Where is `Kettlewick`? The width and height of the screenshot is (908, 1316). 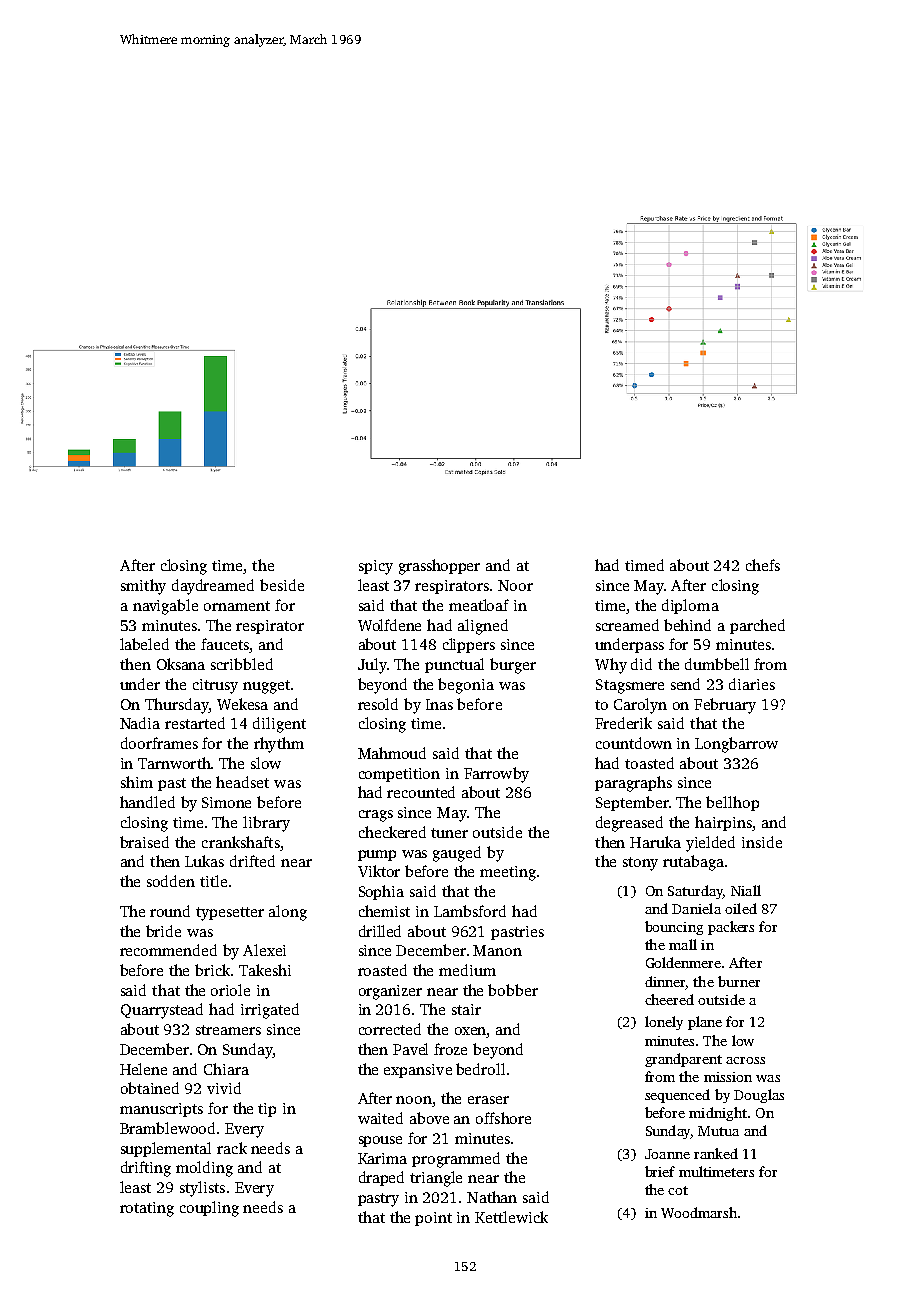
Kettlewick is located at coordinates (511, 1217).
